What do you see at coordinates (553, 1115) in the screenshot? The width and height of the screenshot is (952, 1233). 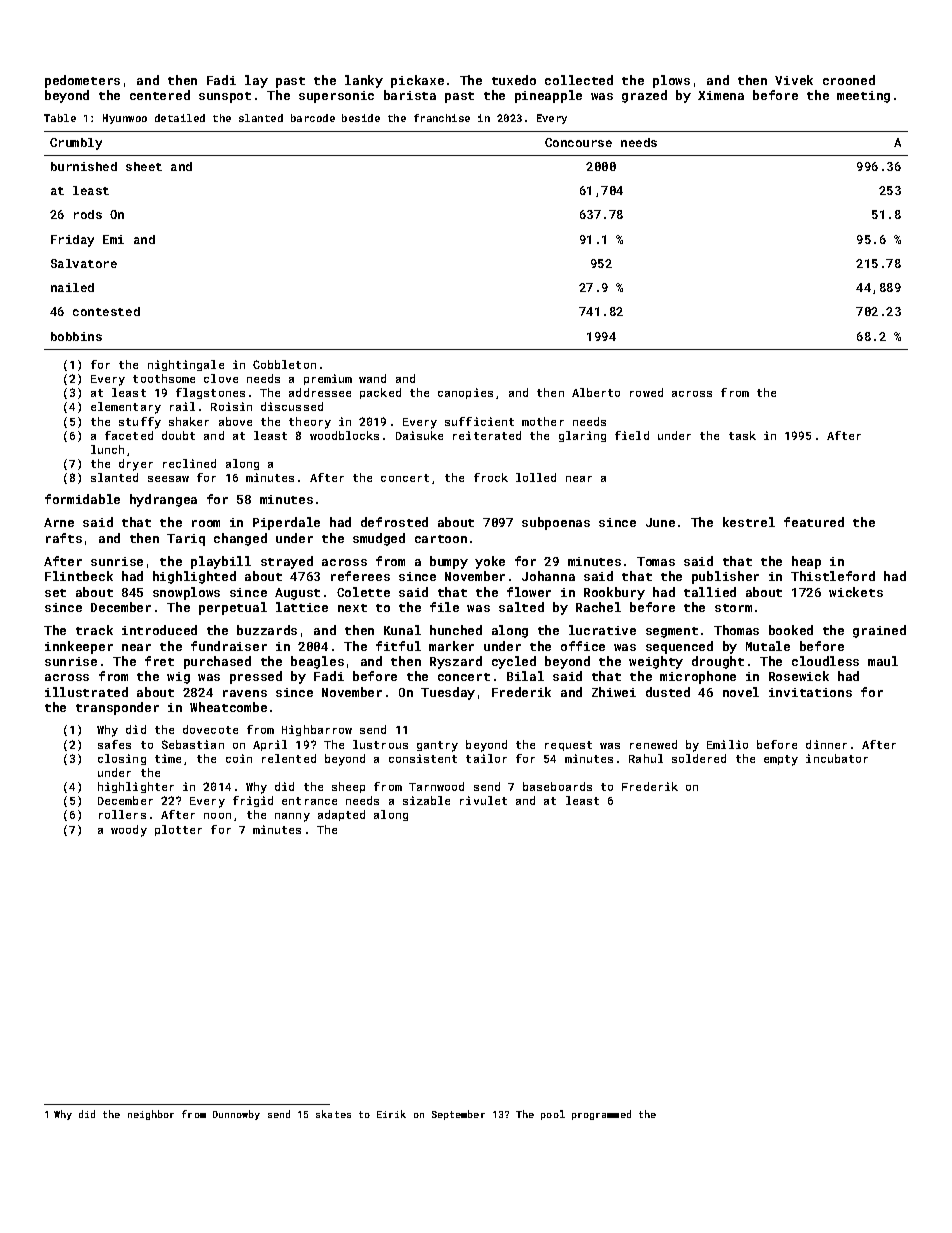 I see `pool` at bounding box center [553, 1115].
